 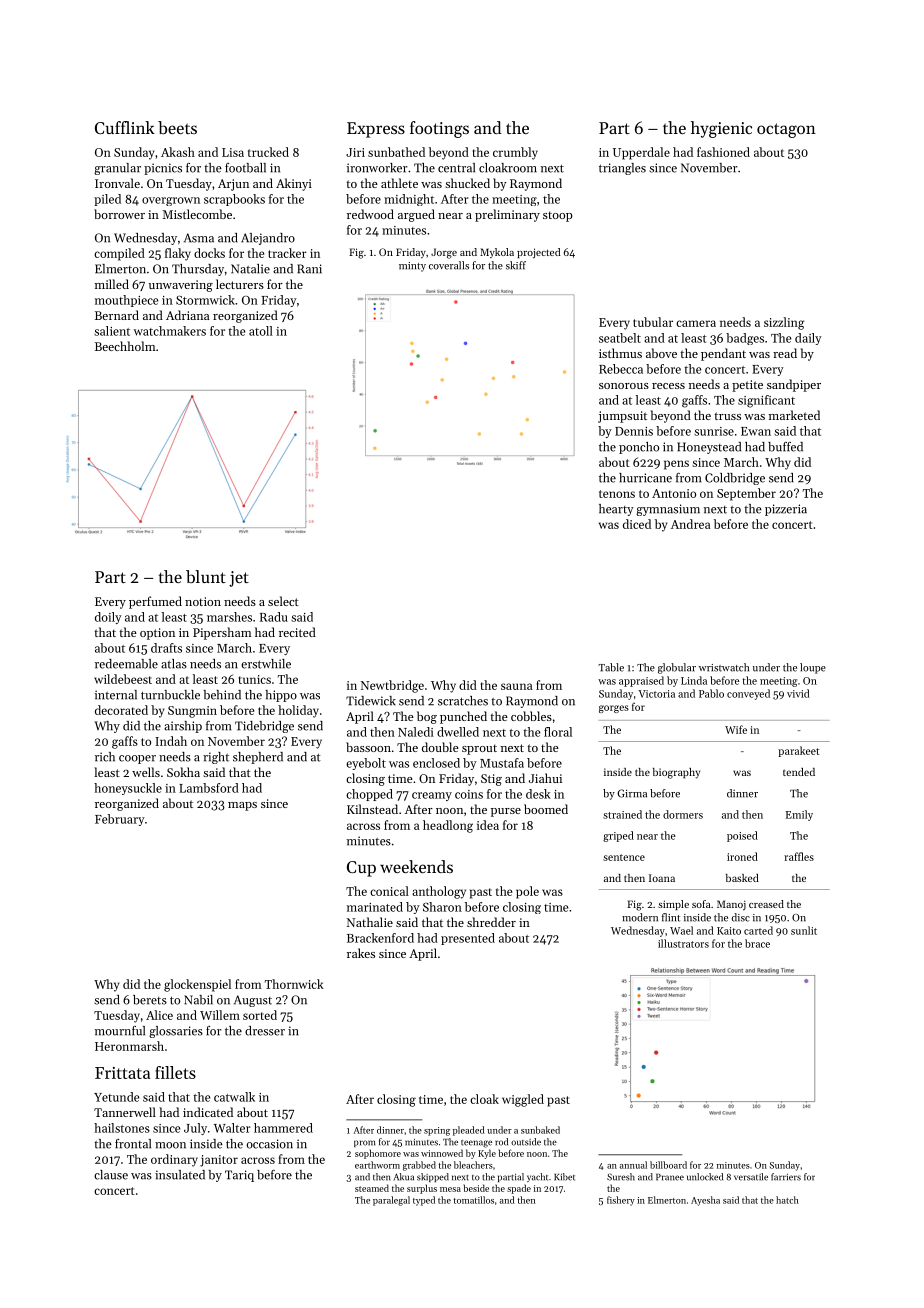 I want to click on gorges, so click(x=614, y=709).
